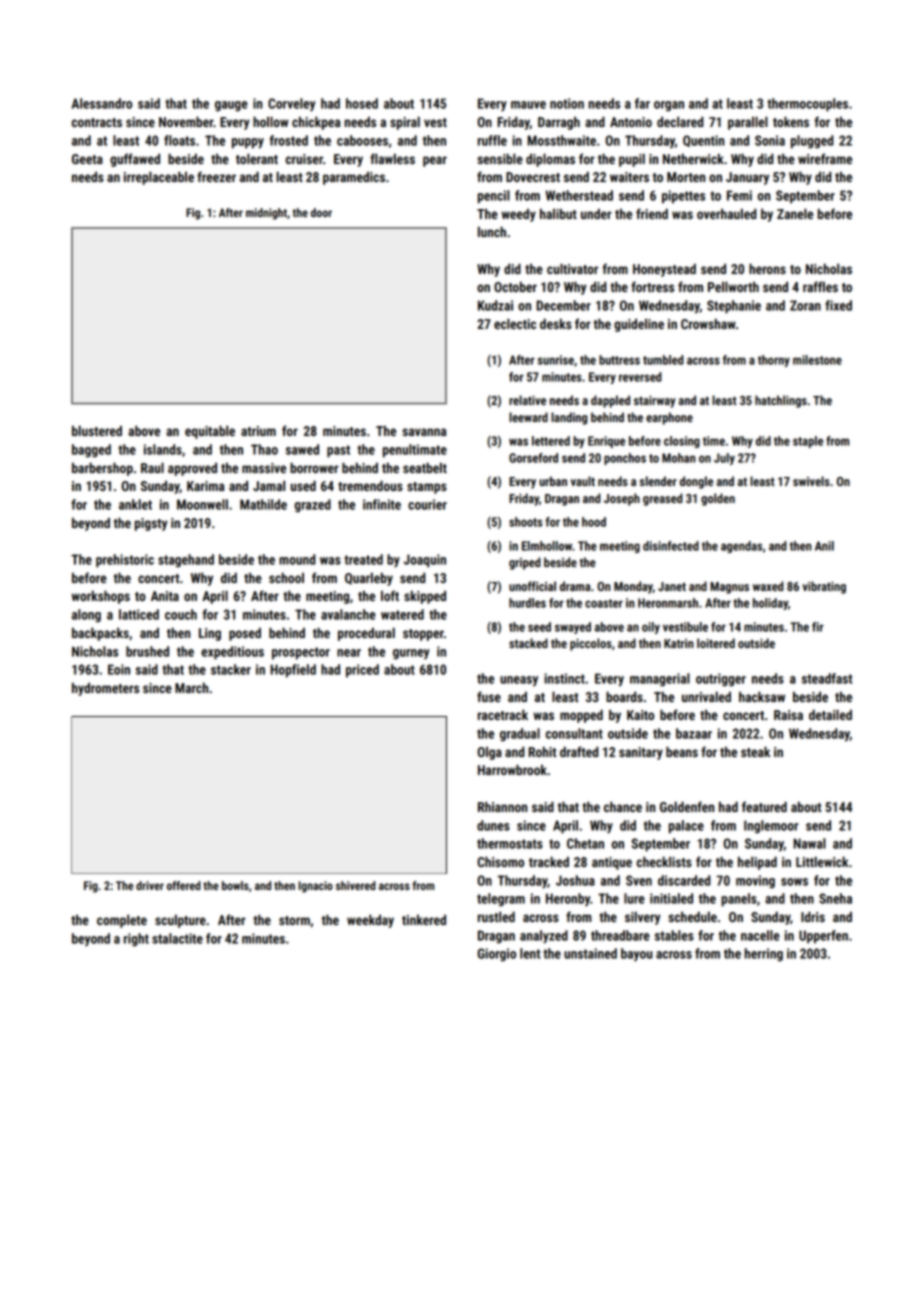  I want to click on instinct, so click(564, 678).
